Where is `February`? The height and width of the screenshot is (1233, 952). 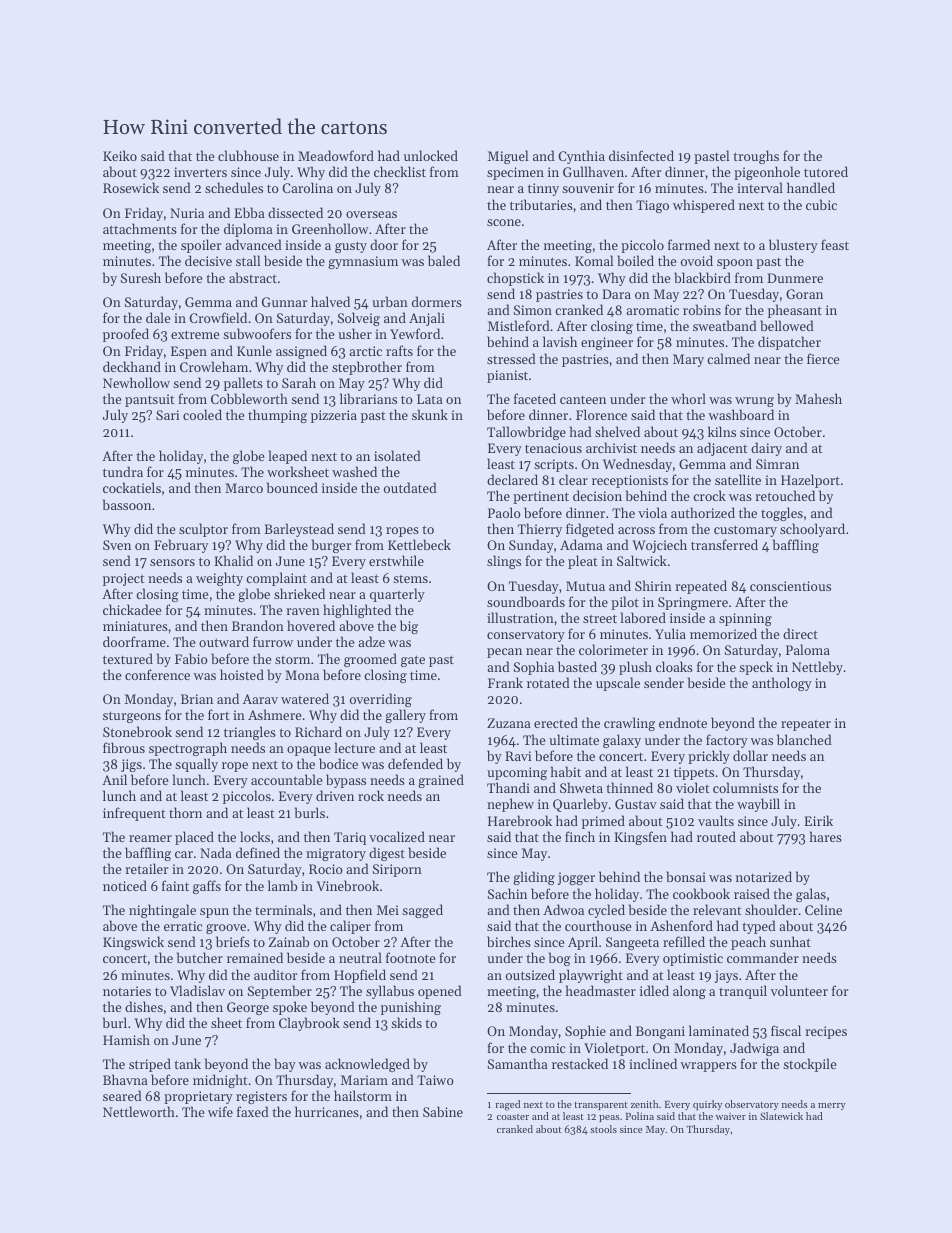 February is located at coordinates (181, 546).
